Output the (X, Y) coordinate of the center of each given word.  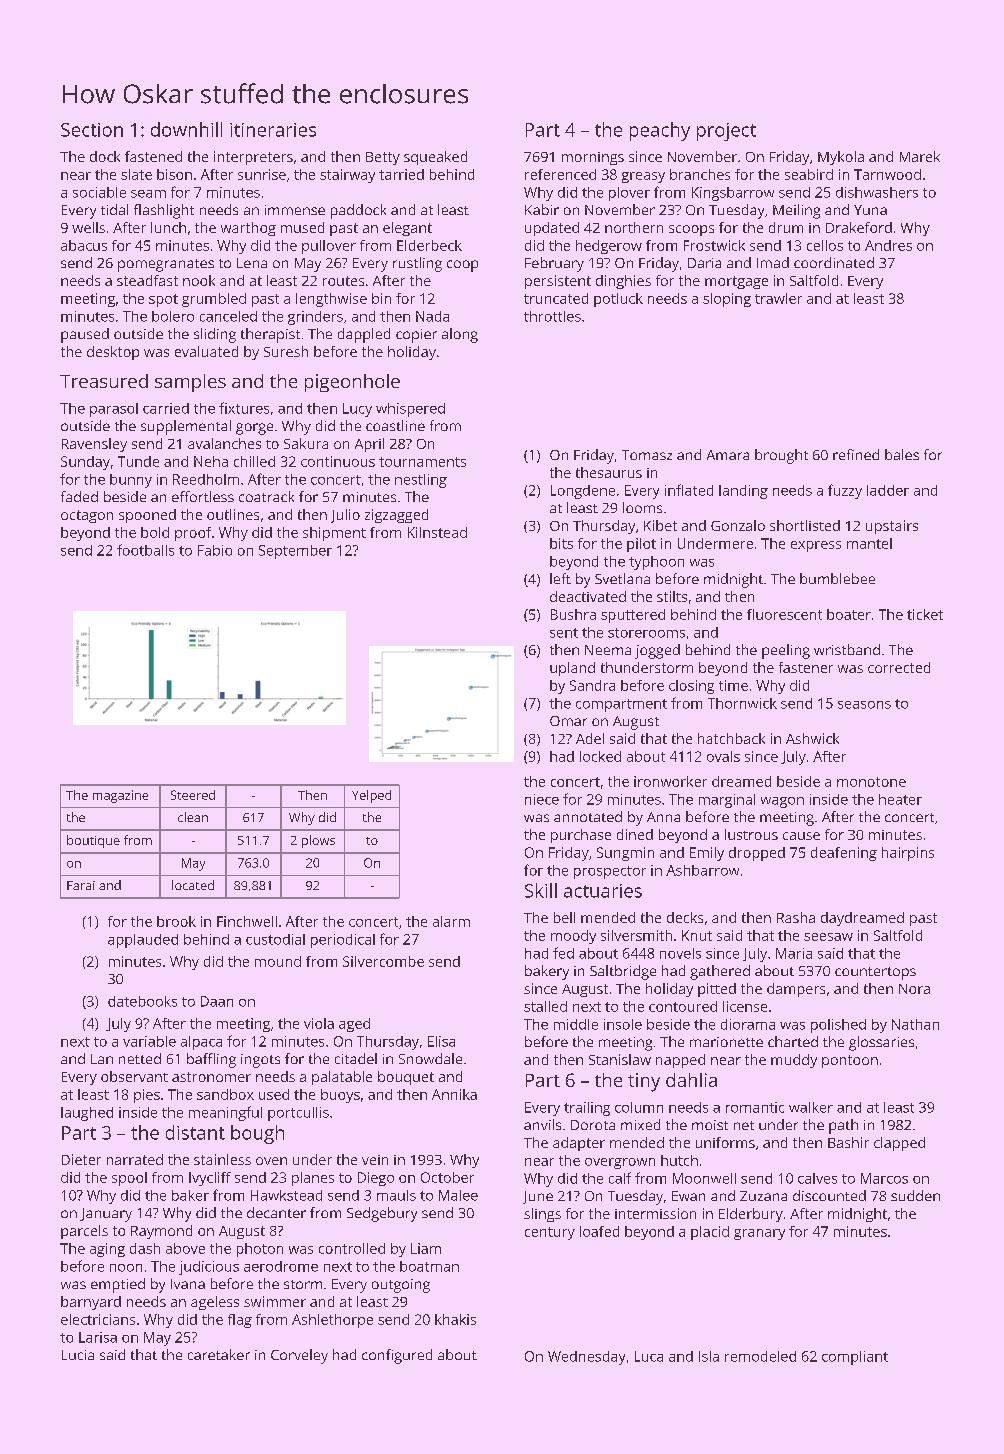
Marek (920, 156)
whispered (410, 410)
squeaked (435, 158)
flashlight (164, 211)
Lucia (78, 1355)
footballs (145, 550)
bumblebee (837, 578)
